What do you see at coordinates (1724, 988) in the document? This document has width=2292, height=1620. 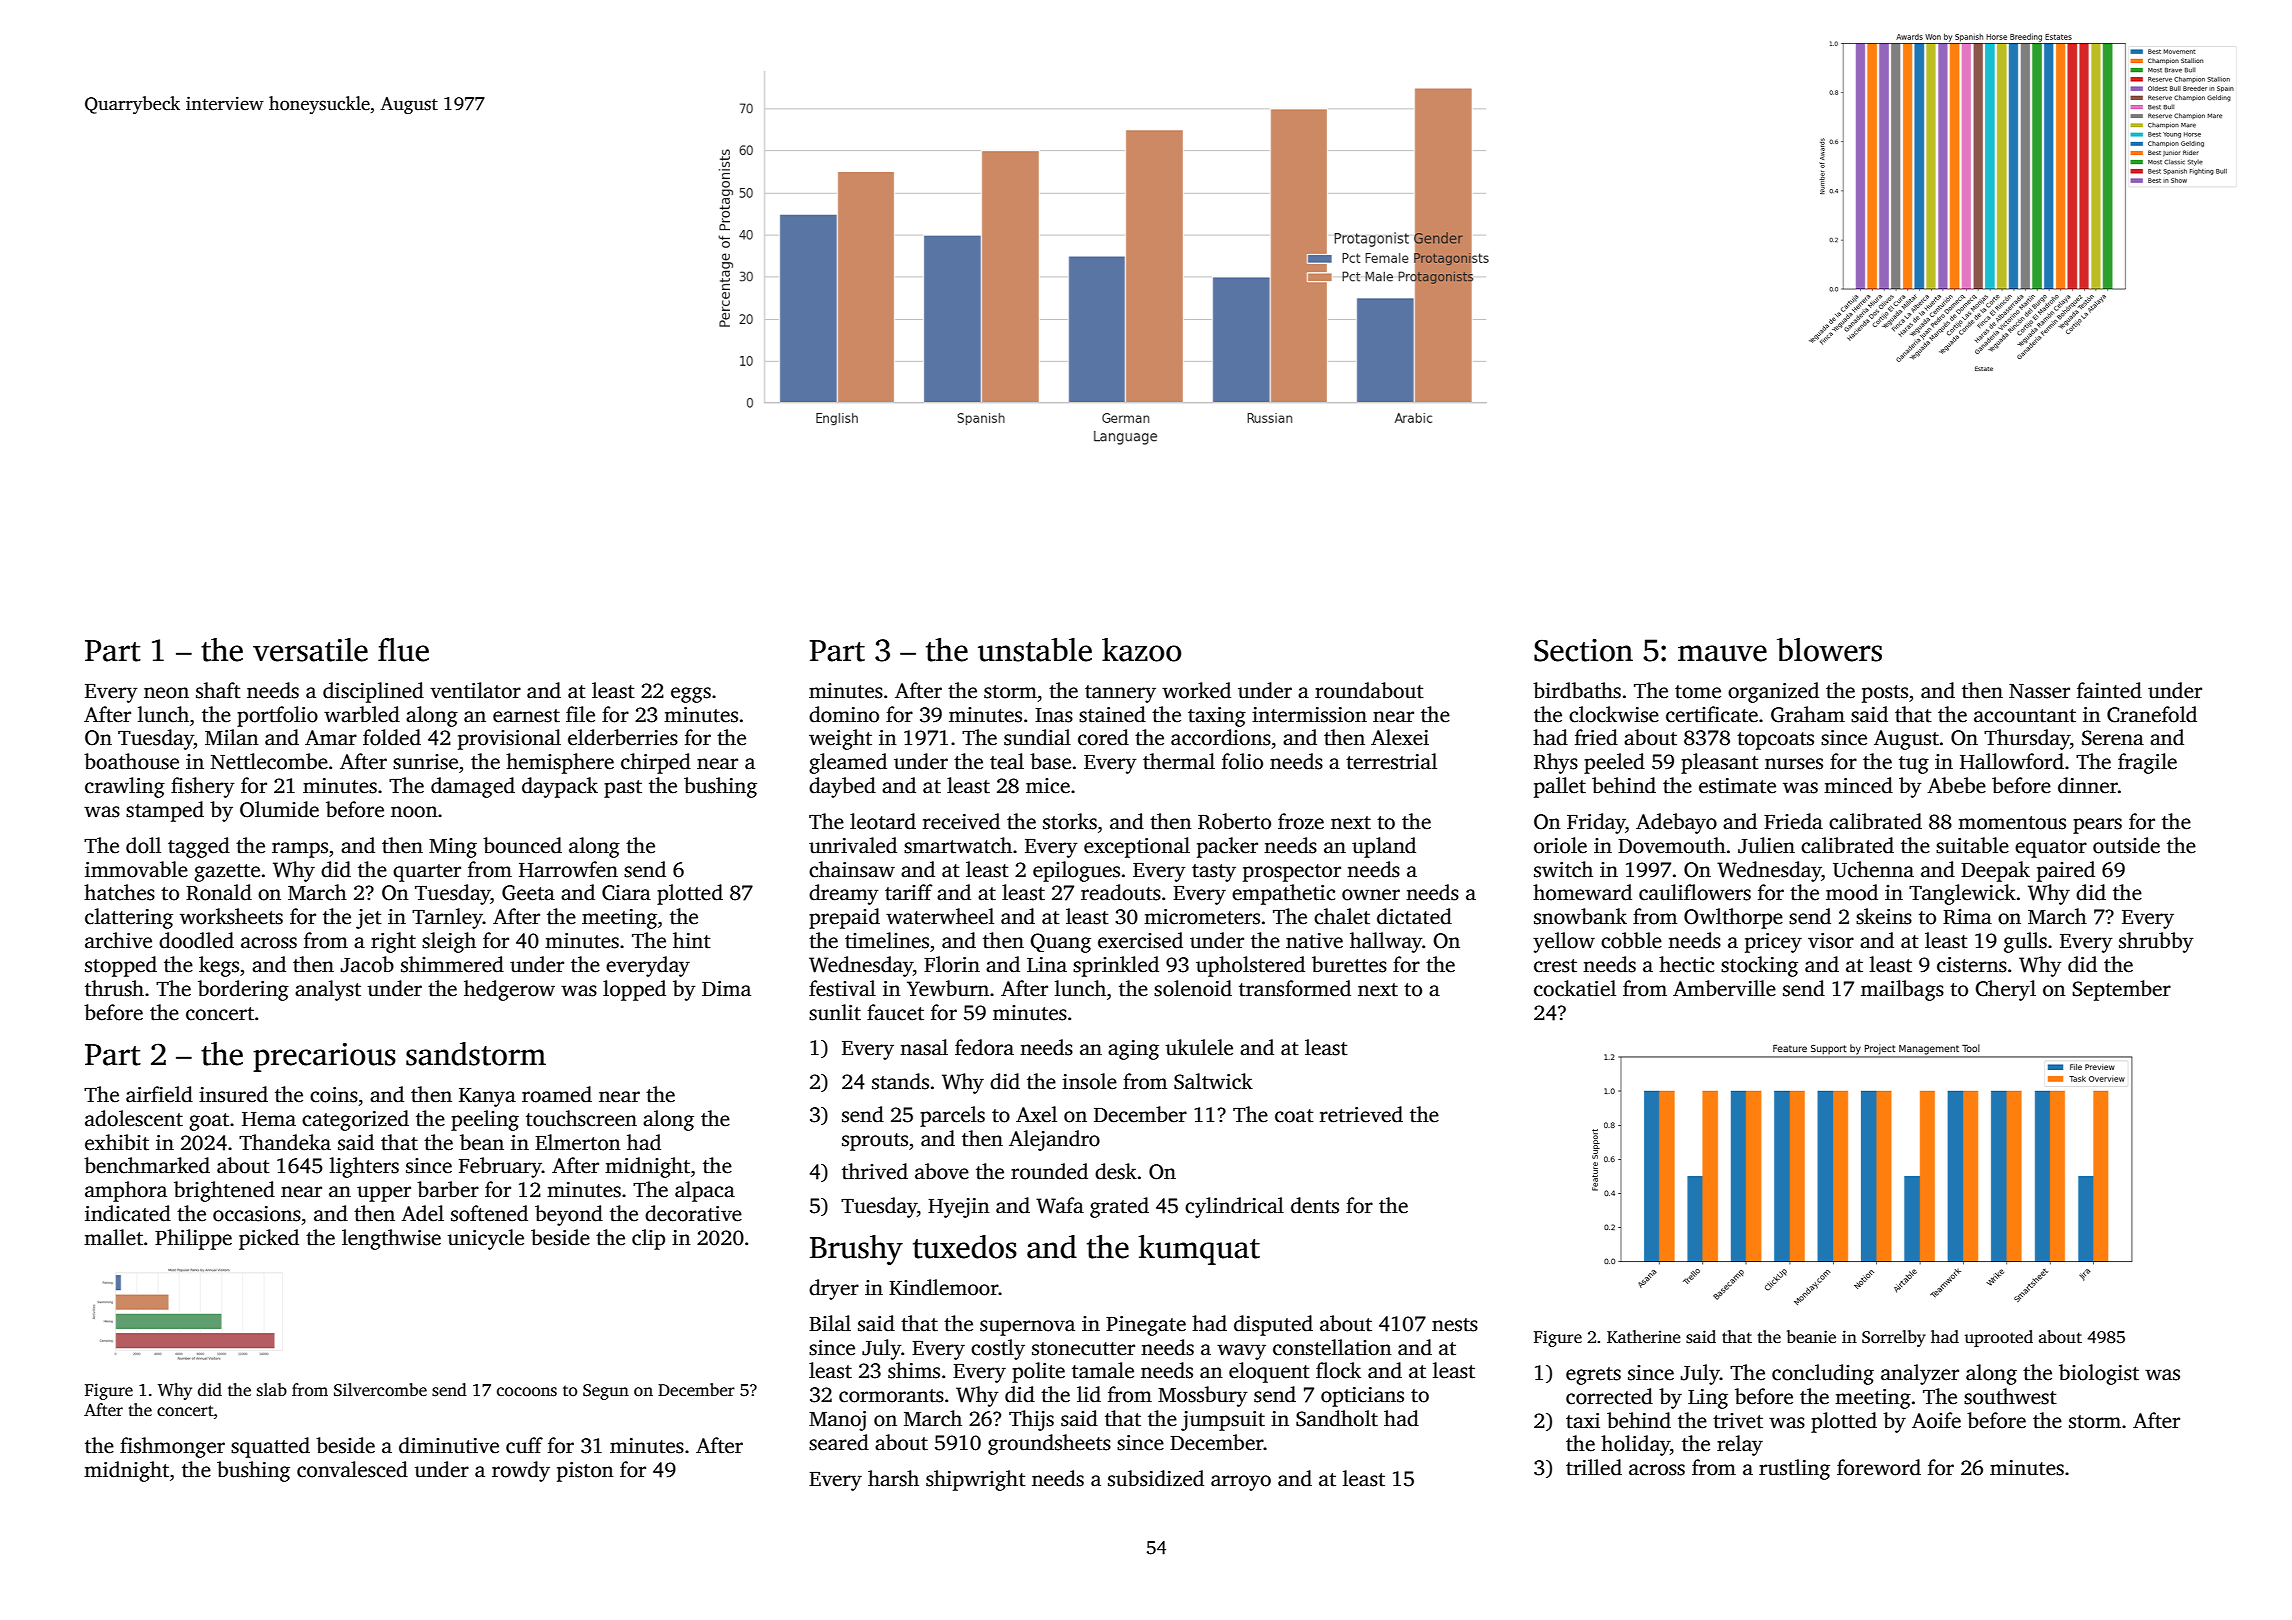 I see `Amberville` at bounding box center [1724, 988].
